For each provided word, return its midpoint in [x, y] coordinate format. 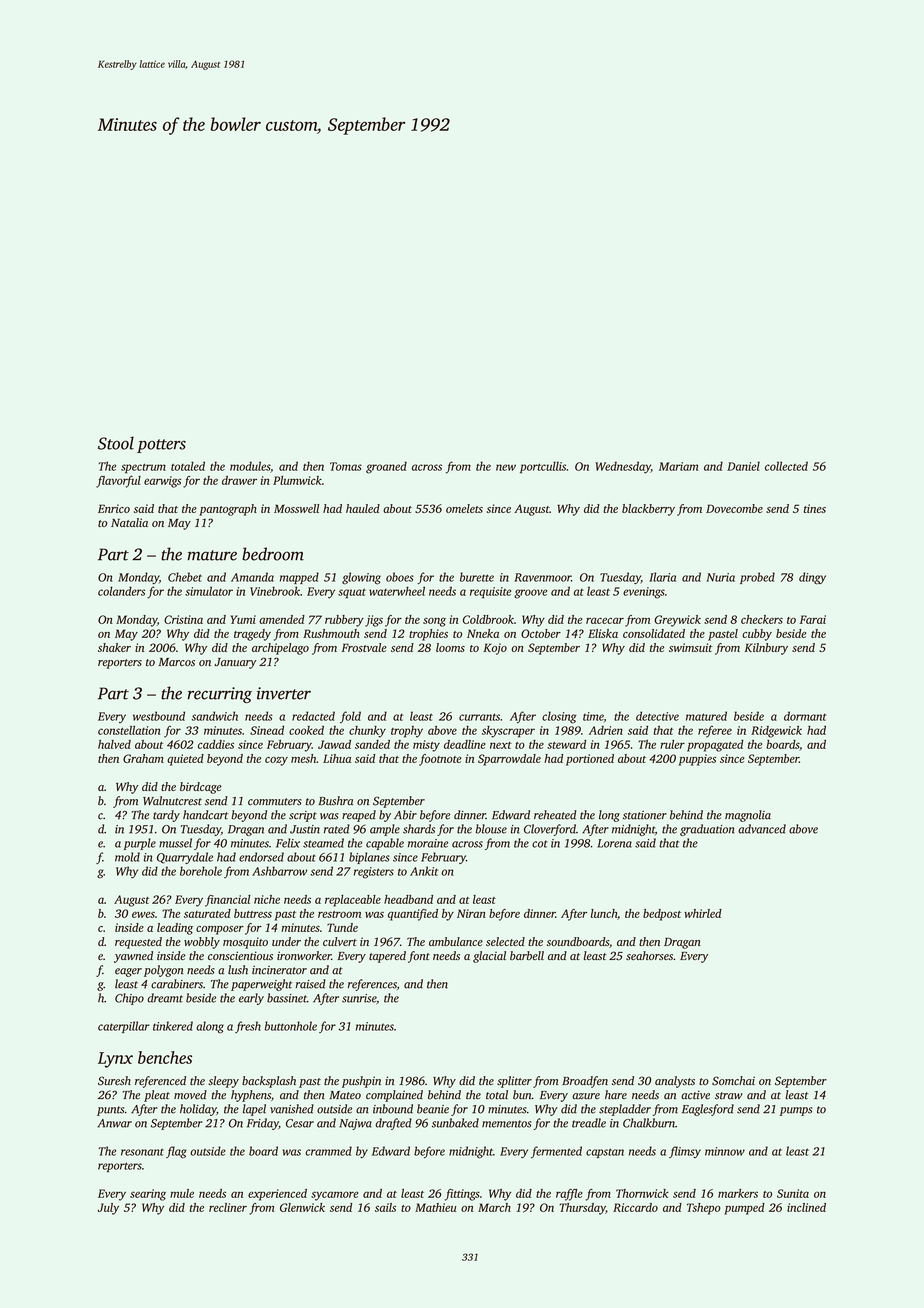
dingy [812, 578]
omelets [464, 508]
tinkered [173, 1026]
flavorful [118, 482]
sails [385, 1207]
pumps [796, 1111]
